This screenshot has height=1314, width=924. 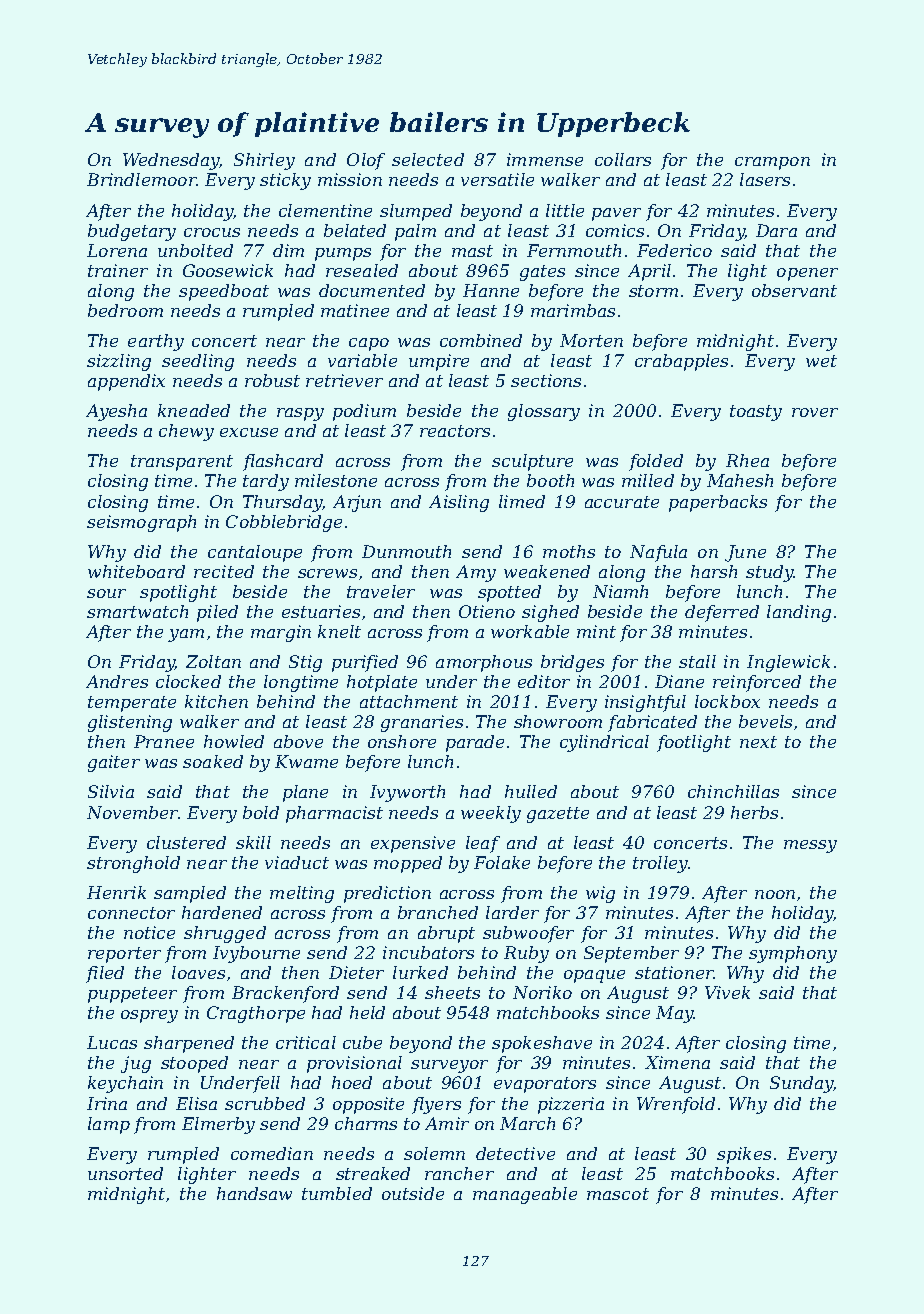 What do you see at coordinates (285, 181) in the screenshot?
I see `sticky` at bounding box center [285, 181].
